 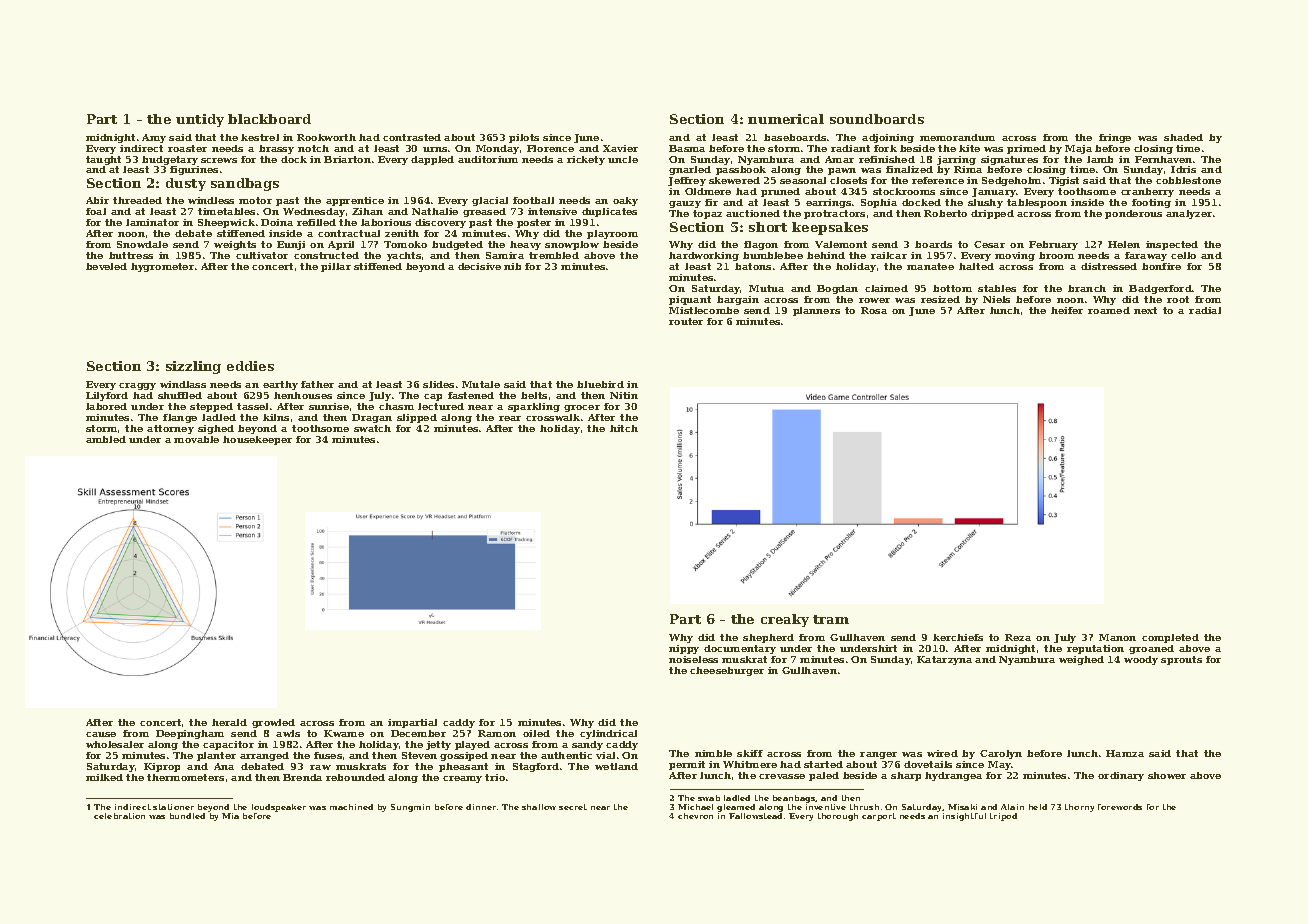 I want to click on creaky, so click(x=785, y=620).
